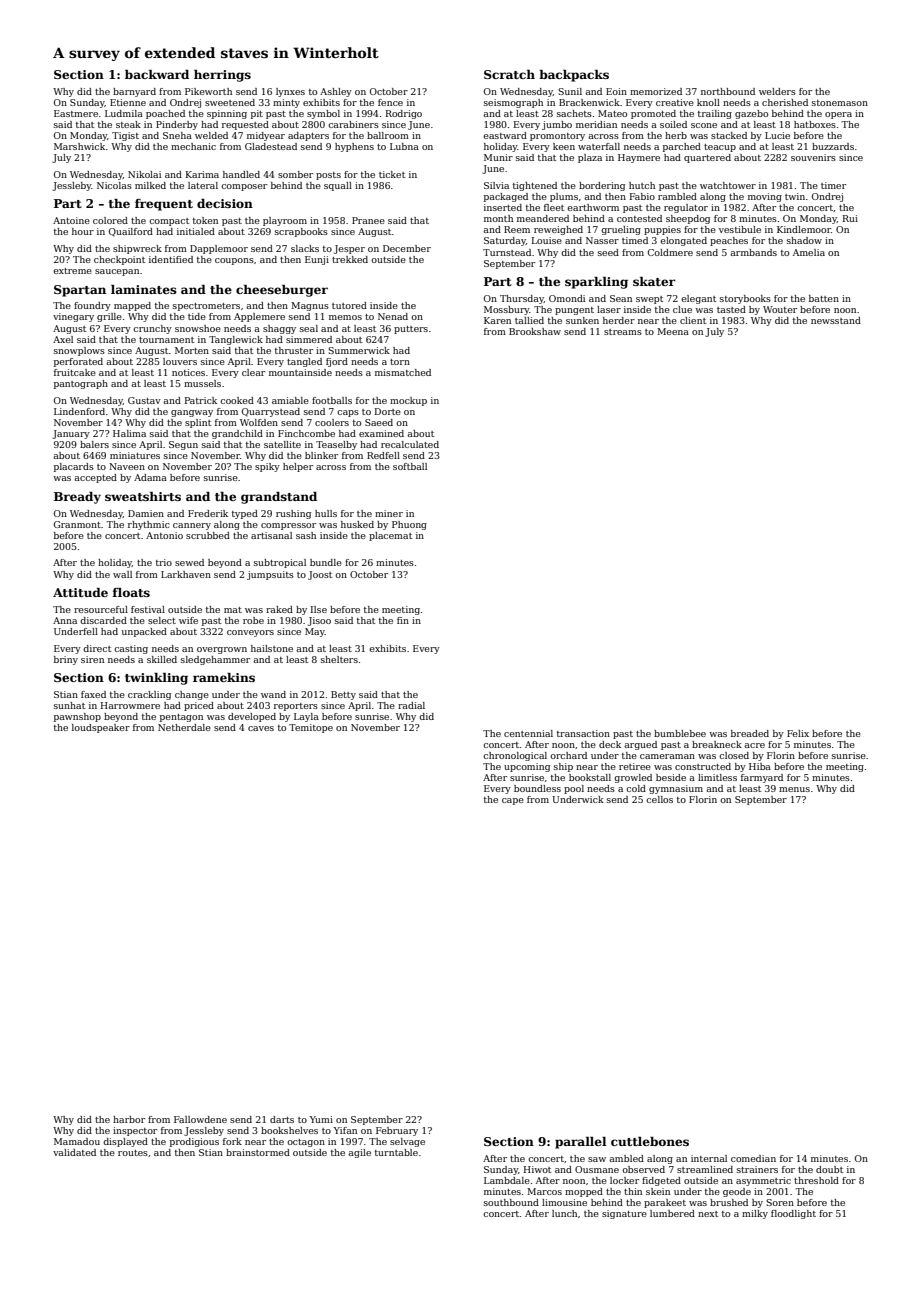 Image resolution: width=924 pixels, height=1308 pixels. Describe the element at coordinates (640, 745) in the image. I see `argued` at that location.
